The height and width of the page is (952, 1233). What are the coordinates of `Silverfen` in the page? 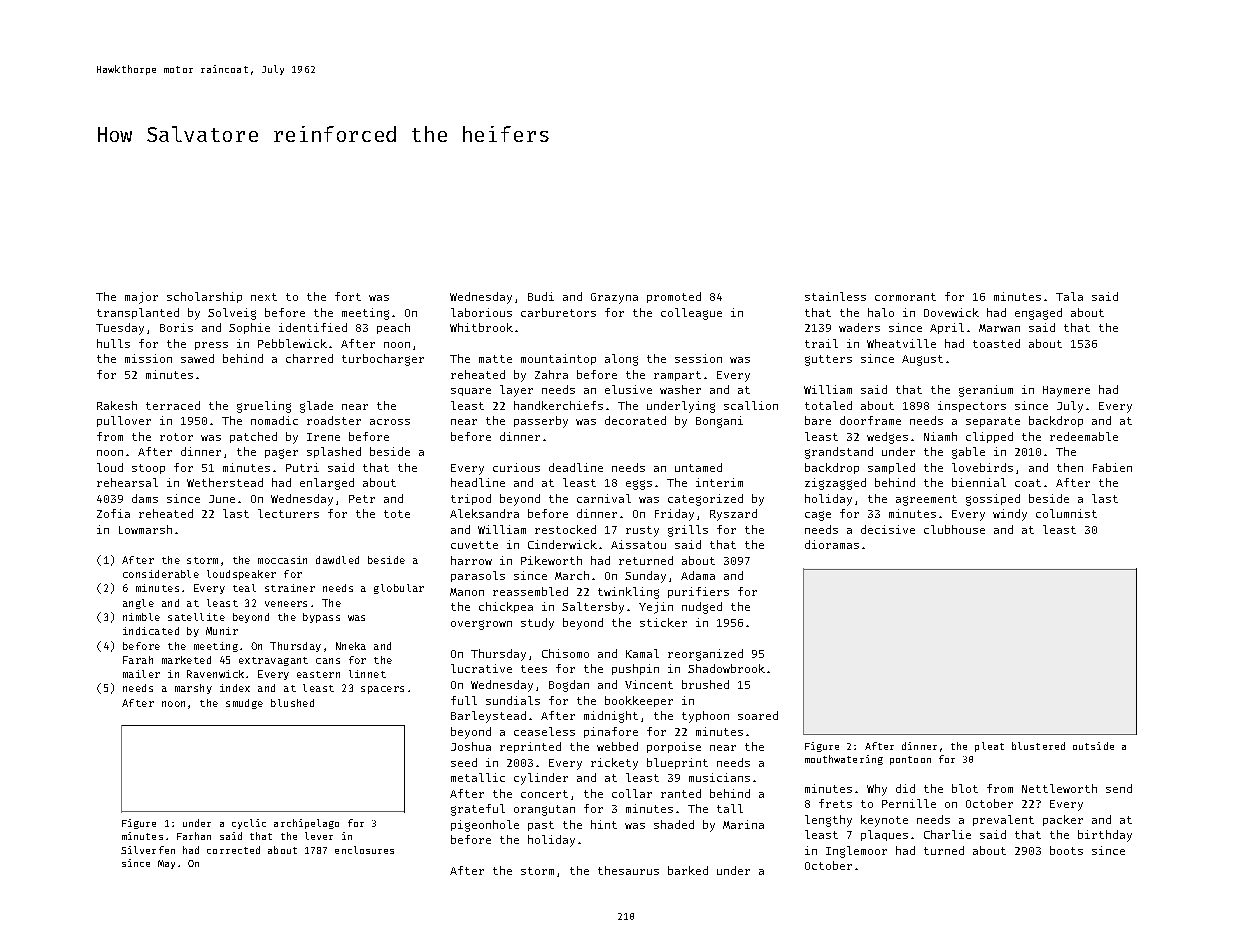 It's located at (148, 850).
